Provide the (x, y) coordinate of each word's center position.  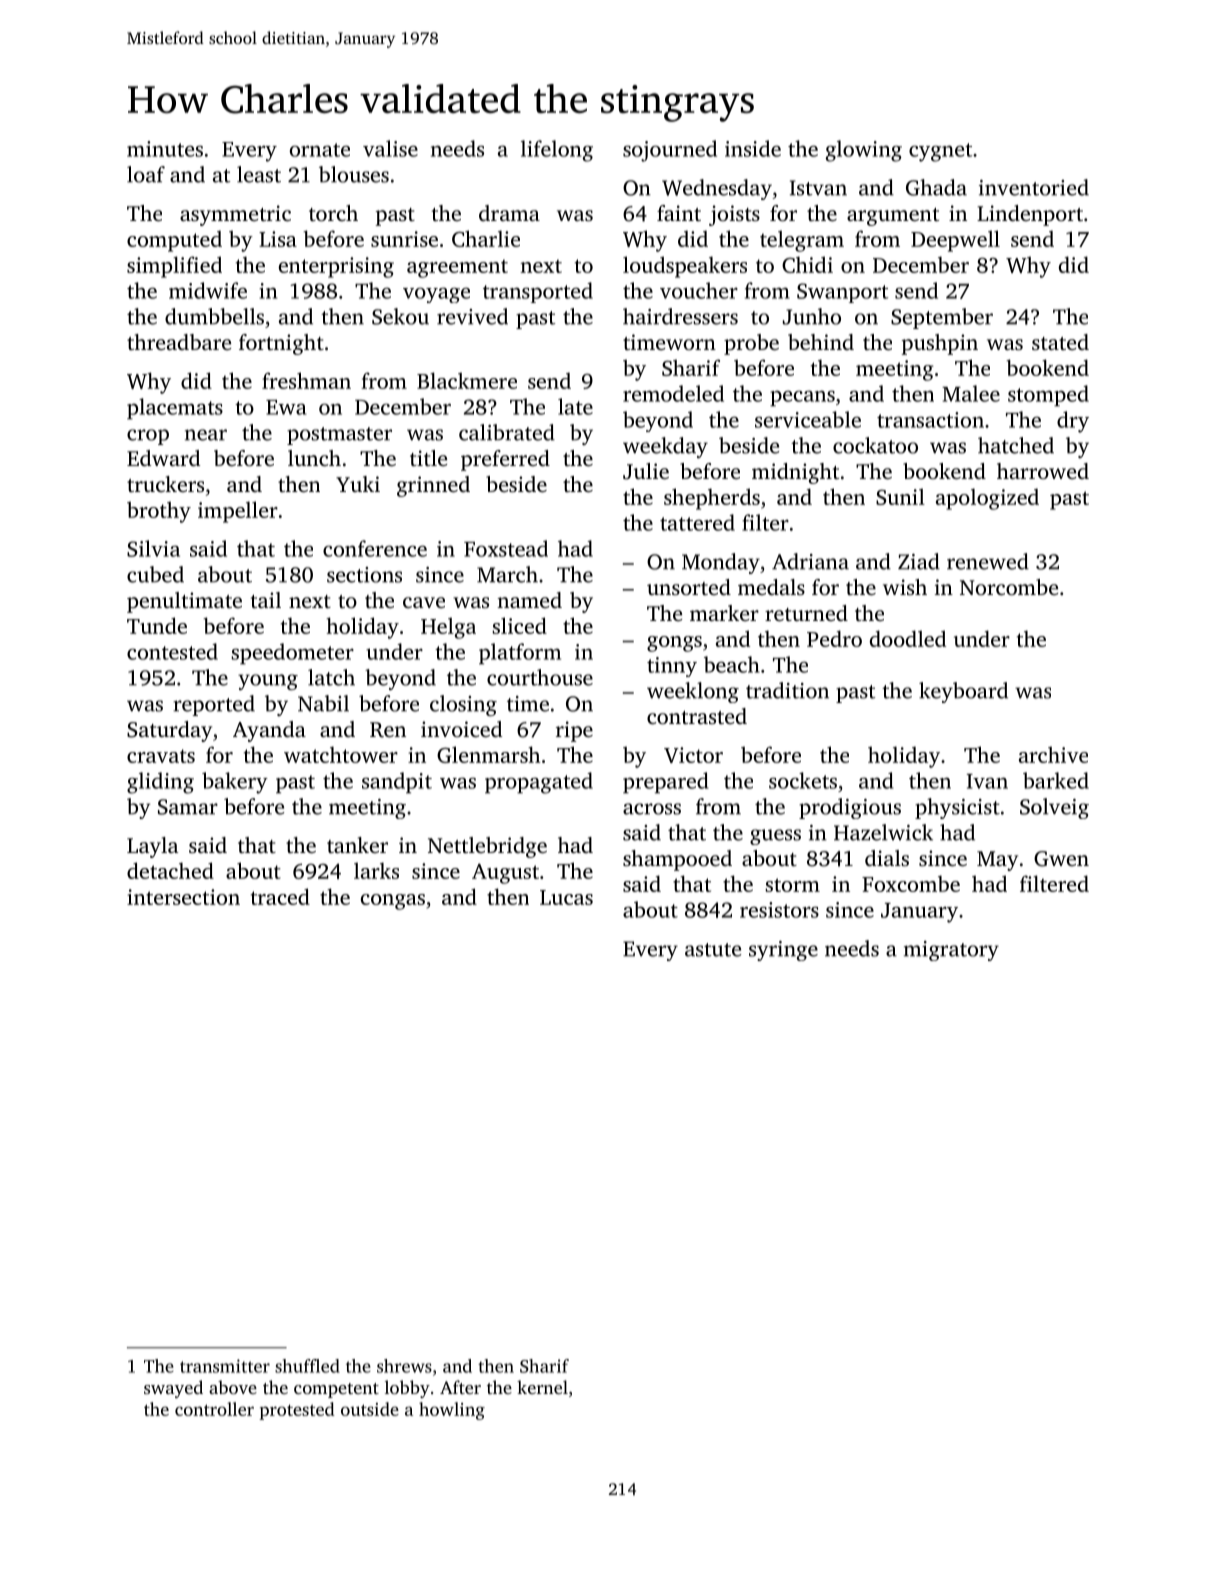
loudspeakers (685, 267)
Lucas (566, 897)
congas (393, 902)
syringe (783, 951)
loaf (146, 174)
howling (452, 1411)
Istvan (818, 188)
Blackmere (467, 380)
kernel (542, 1387)
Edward (163, 458)
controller (214, 1409)
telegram (802, 241)
